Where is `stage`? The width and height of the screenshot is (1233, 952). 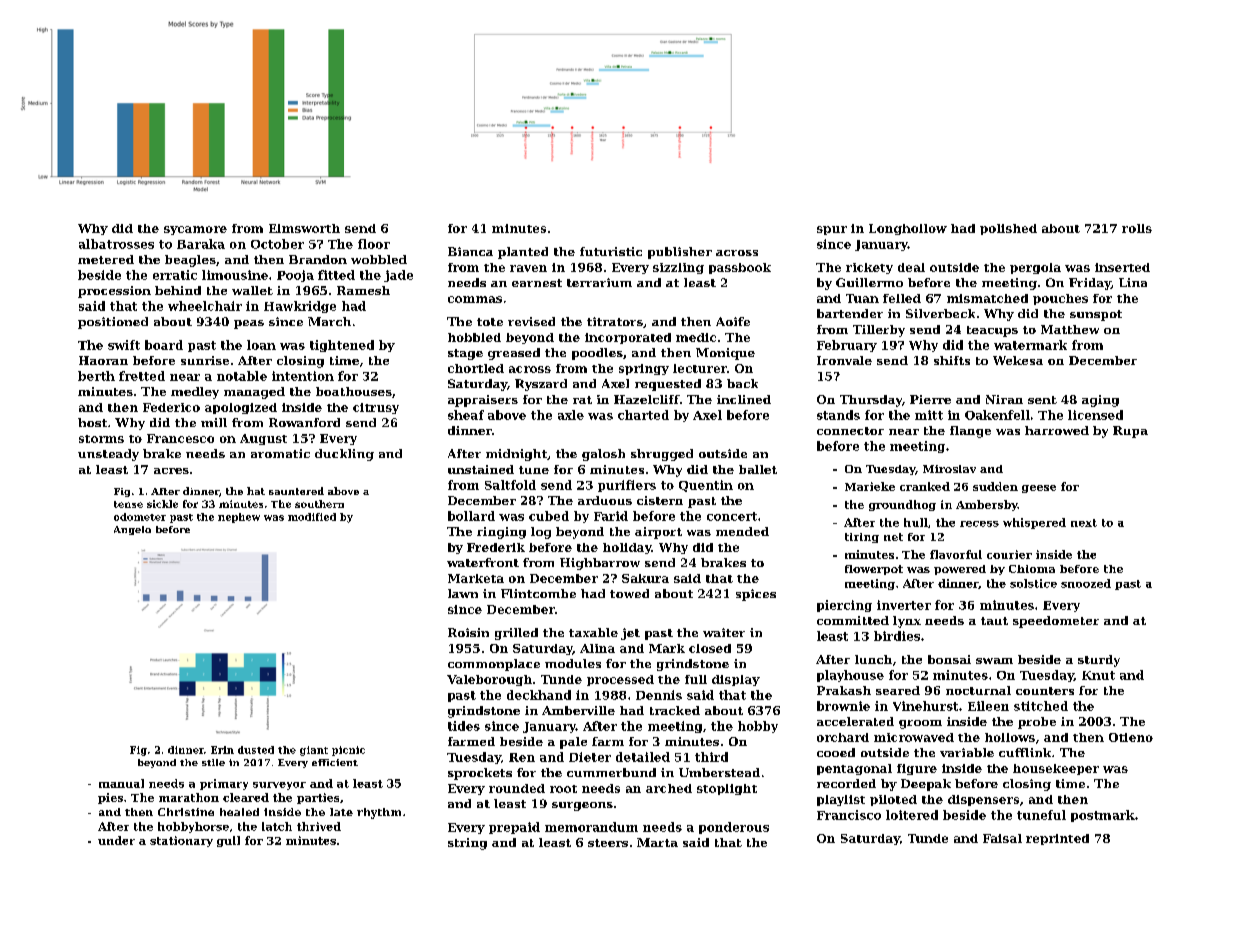
stage is located at coordinates (465, 354).
